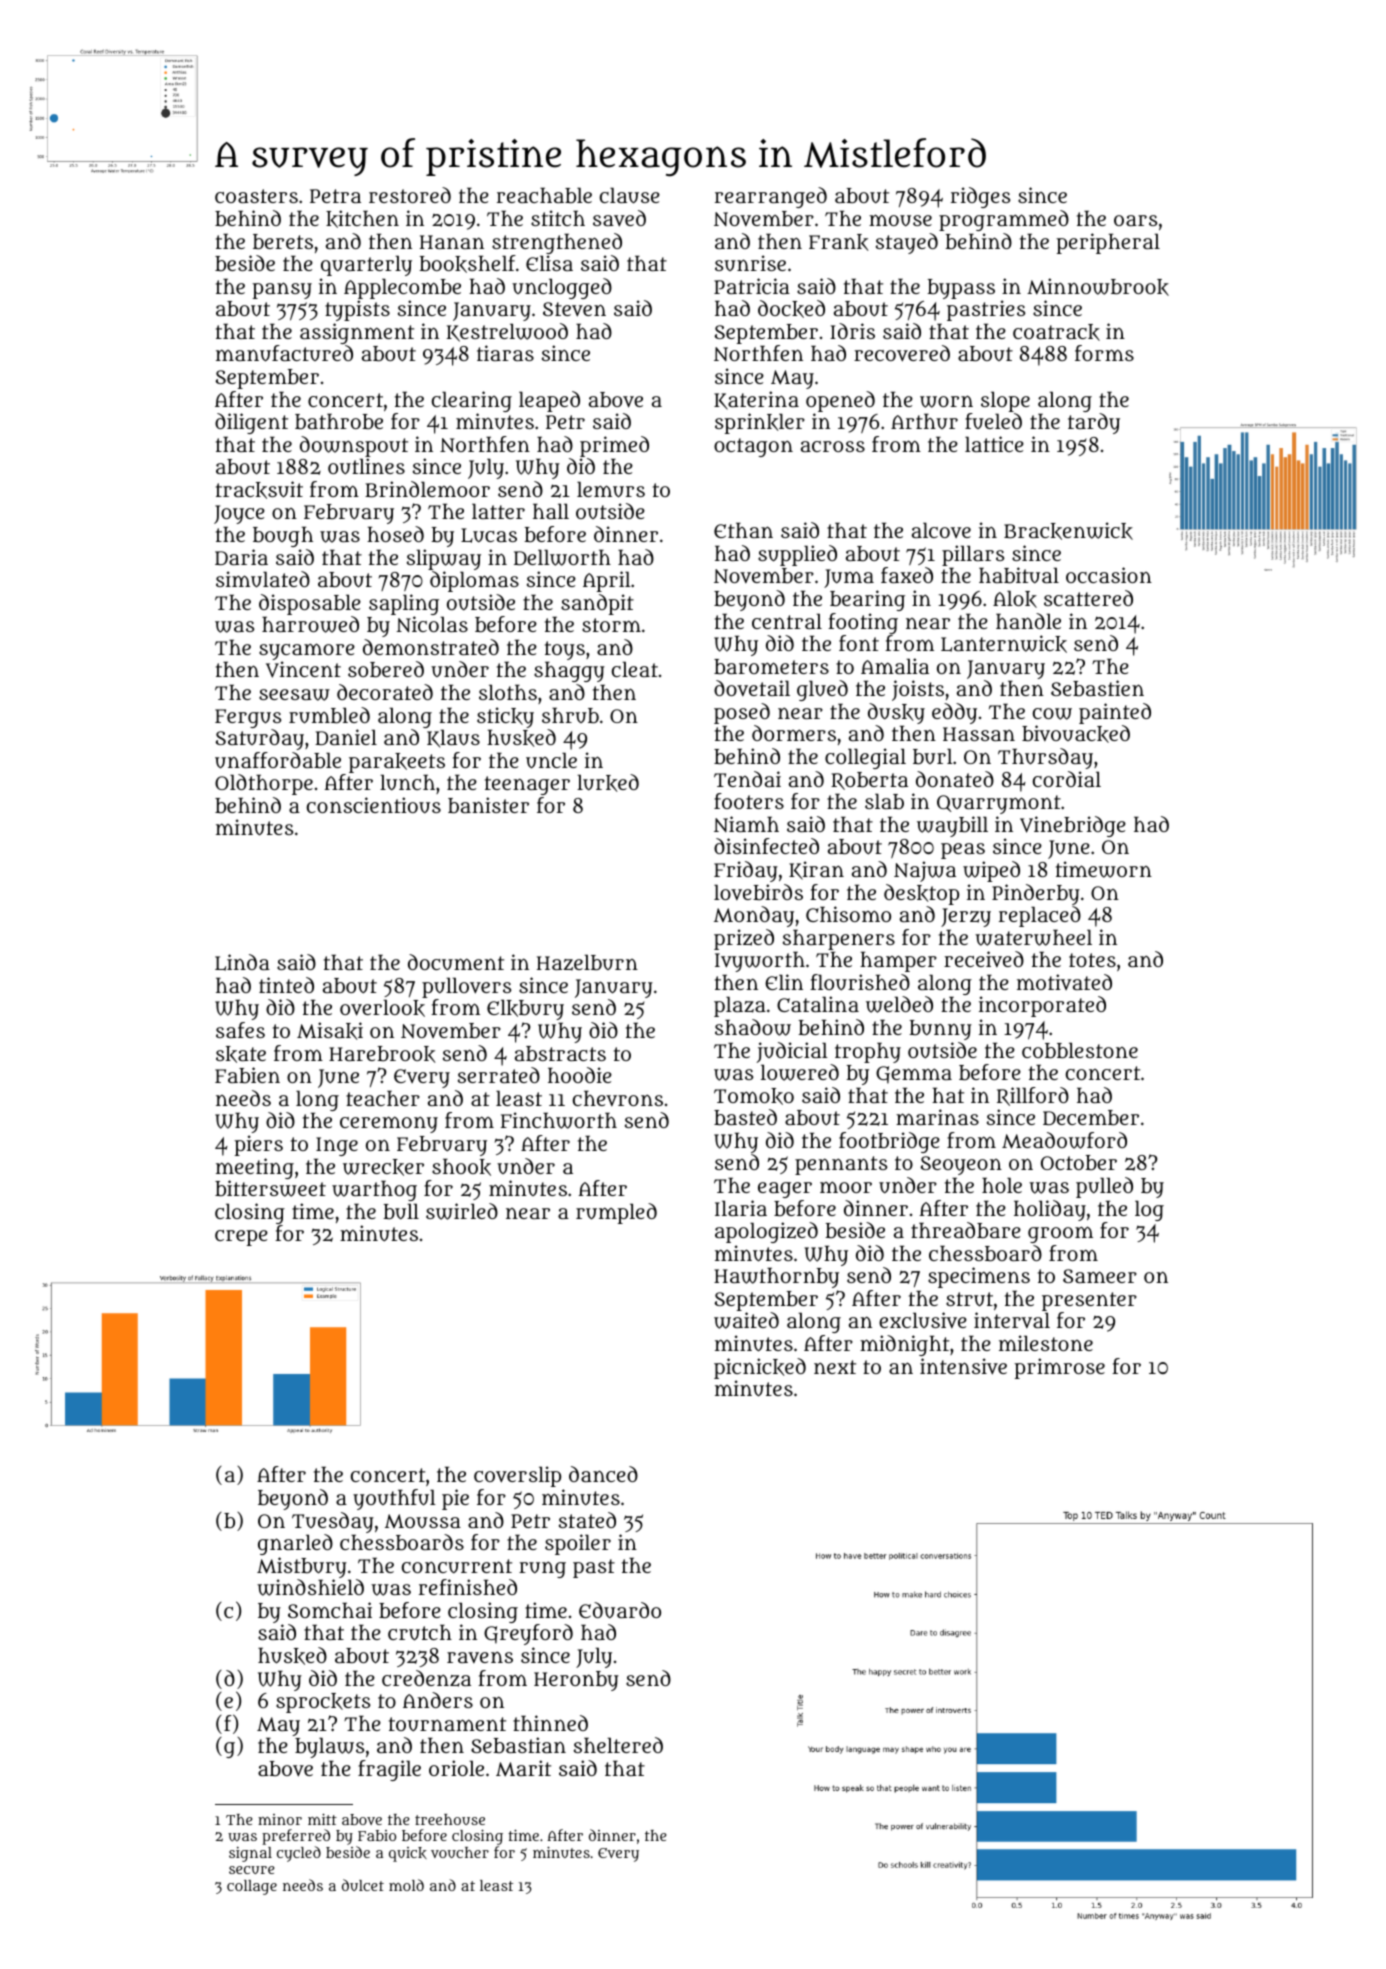 This page has width=1386, height=1969. What do you see at coordinates (286, 985) in the page?
I see `tinted` at bounding box center [286, 985].
